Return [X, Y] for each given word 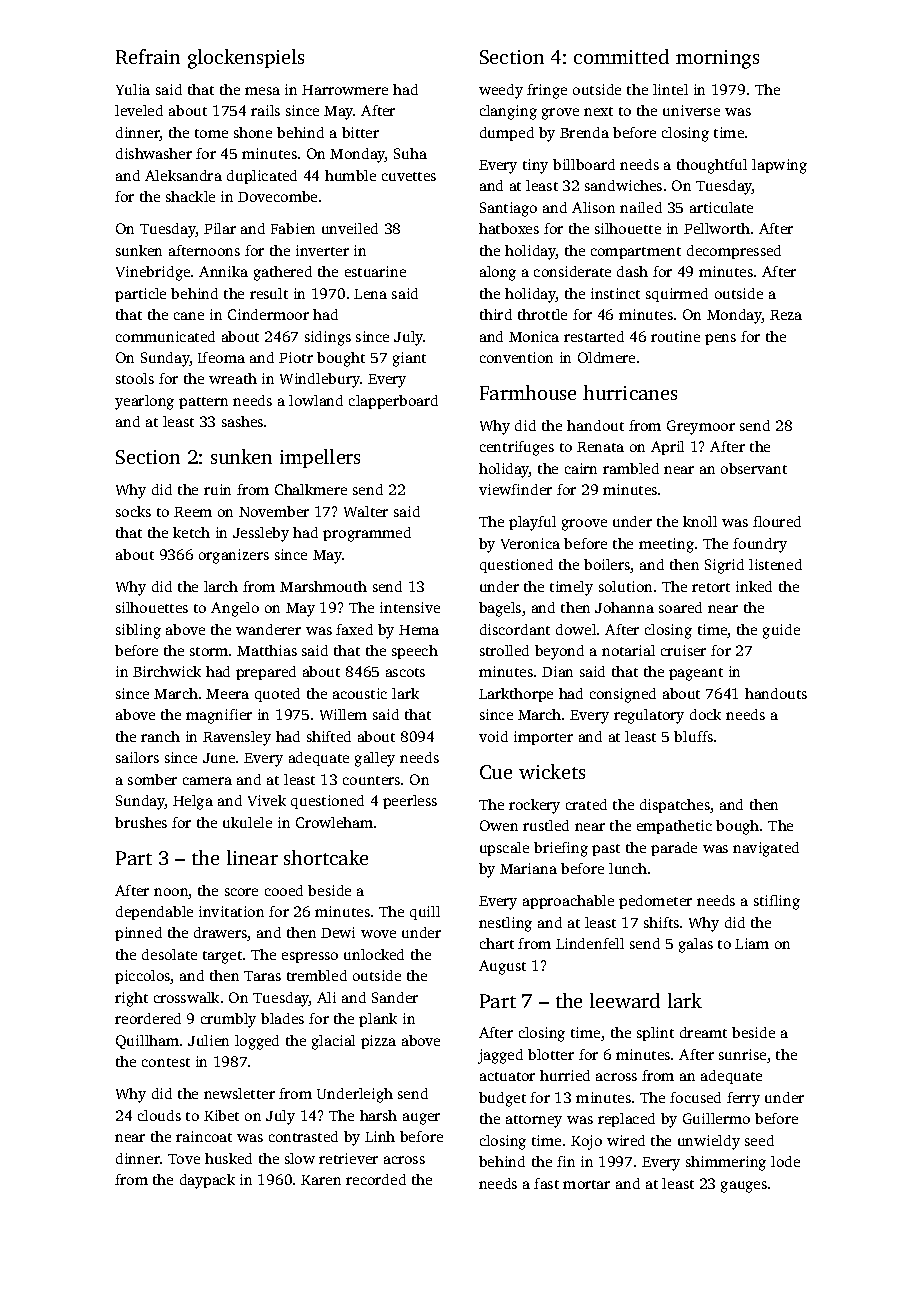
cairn [581, 468]
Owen [499, 825]
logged [257, 1042]
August [502, 967]
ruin [217, 489]
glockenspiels [246, 59]
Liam [752, 943]
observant [754, 468]
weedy [501, 91]
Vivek [267, 800]
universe [691, 110]
